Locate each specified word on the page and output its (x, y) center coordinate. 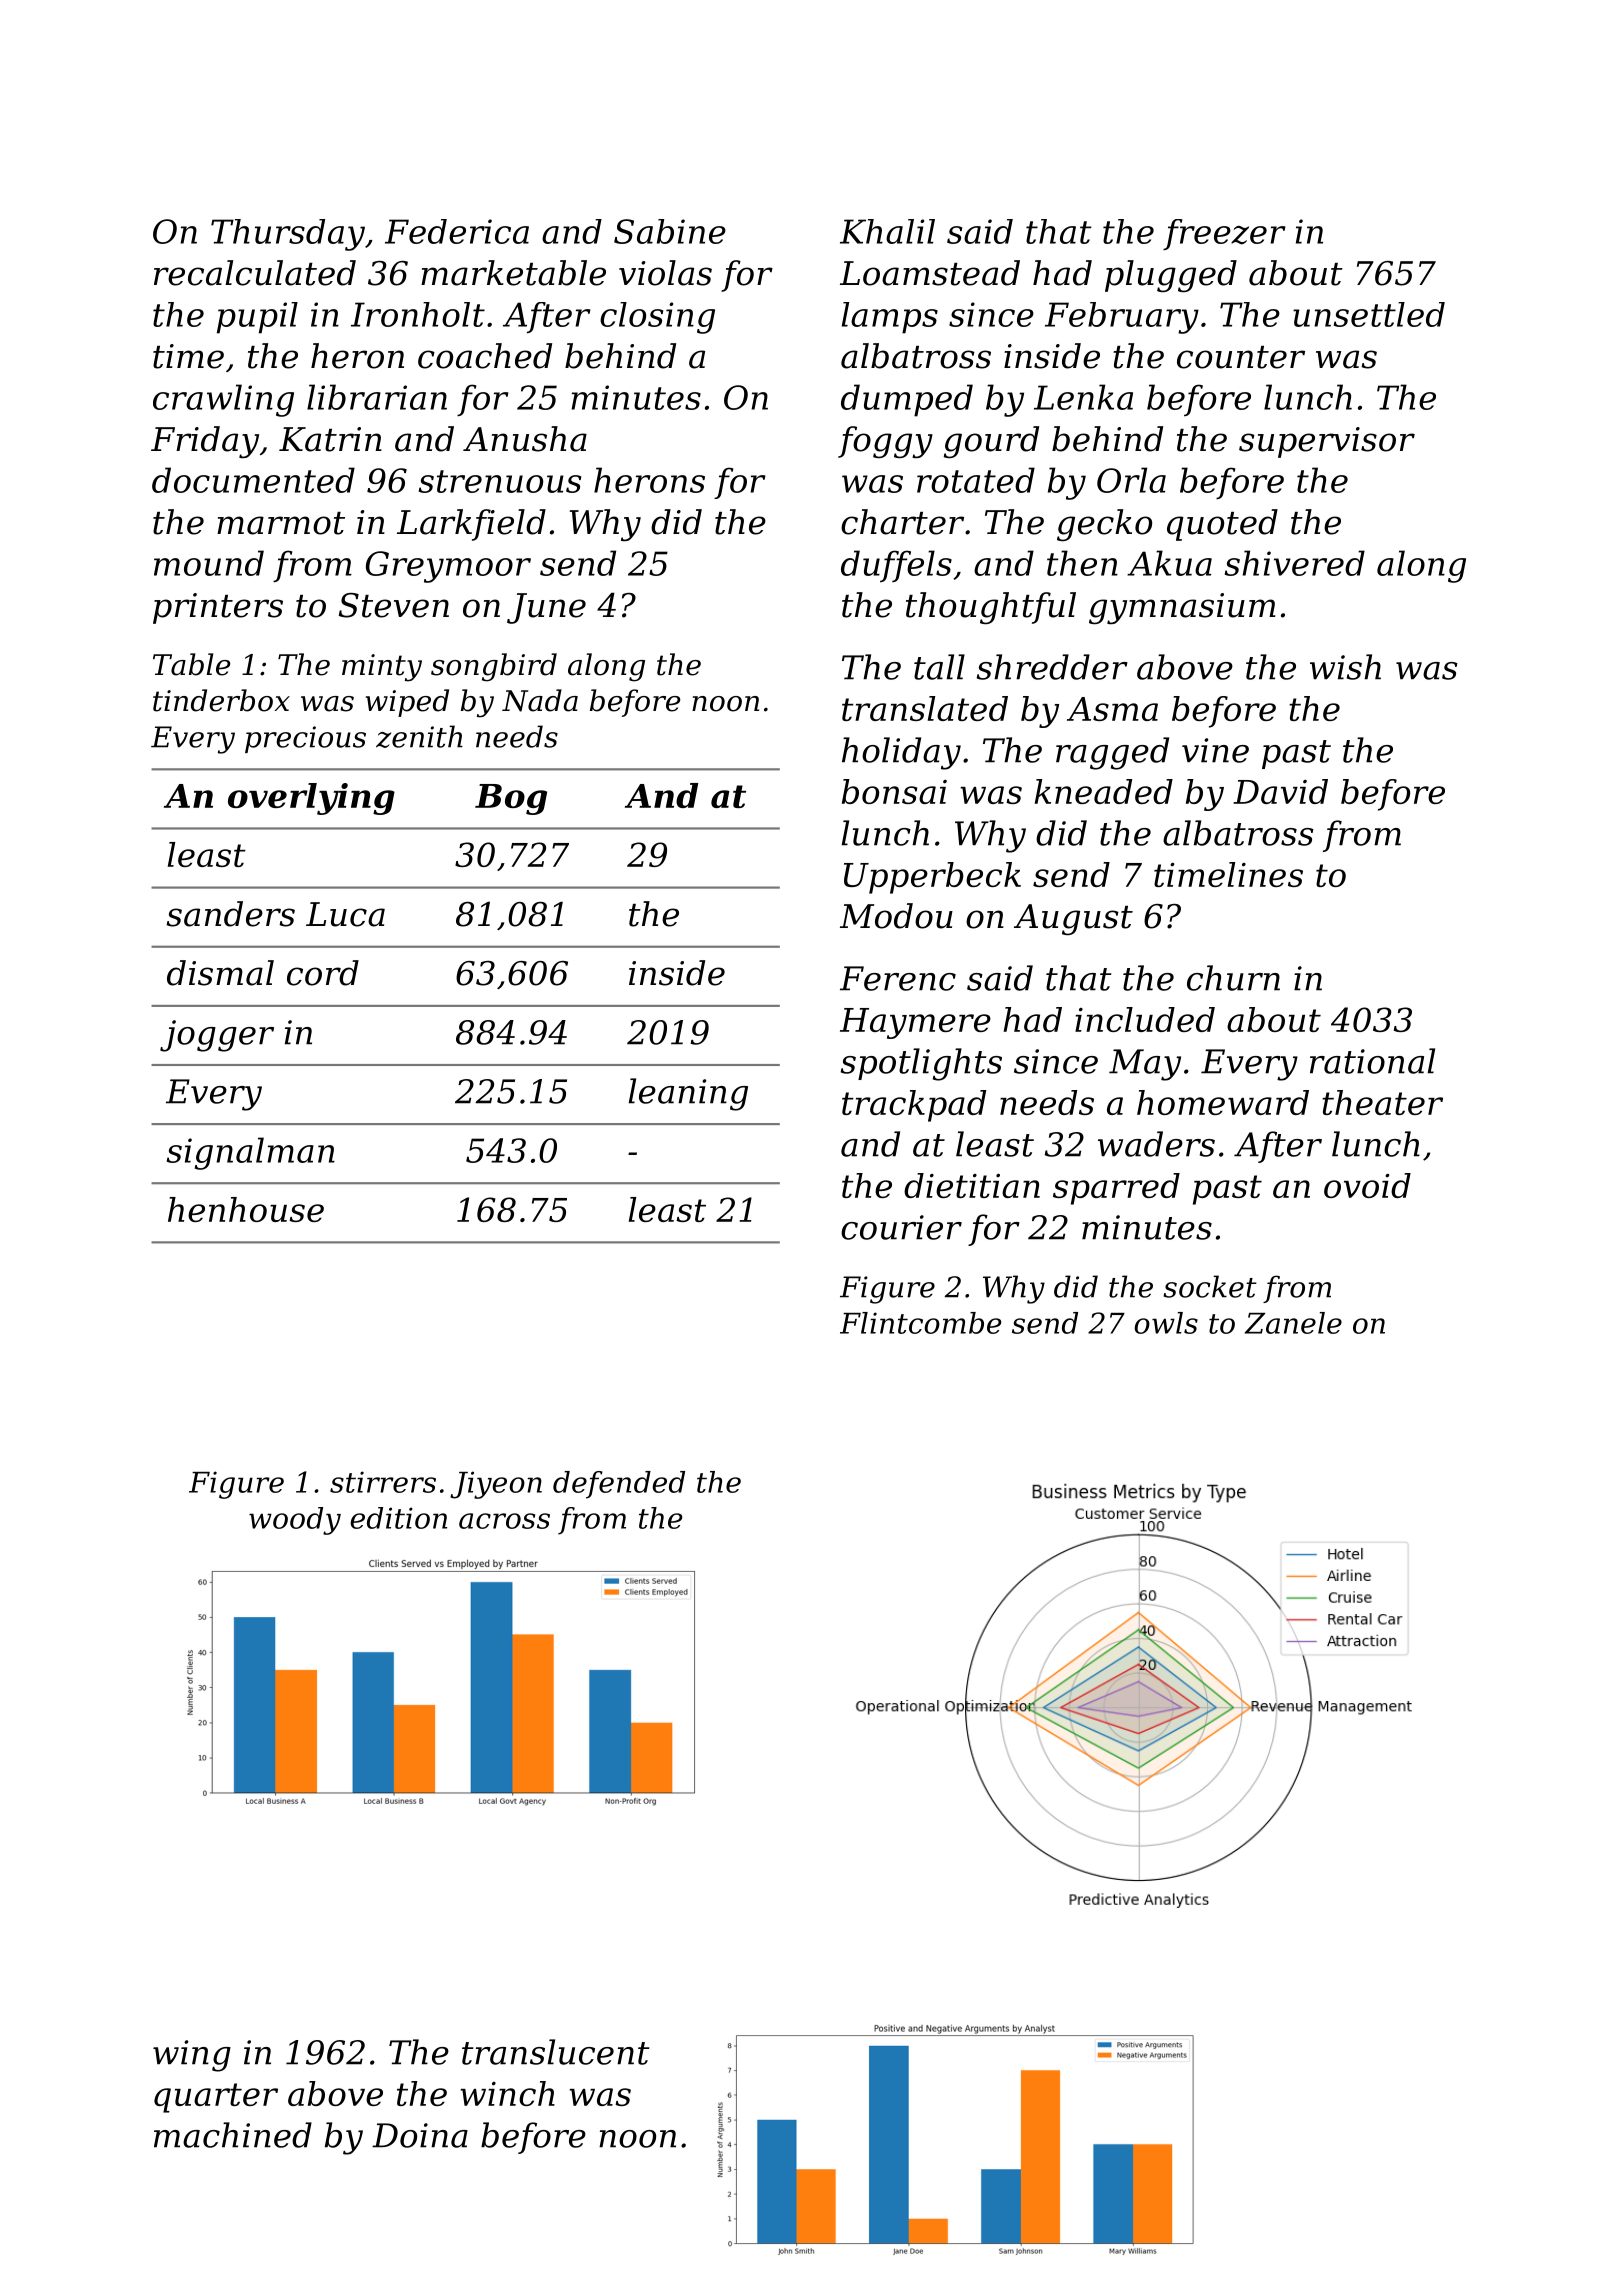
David (1280, 791)
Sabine (670, 231)
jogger (217, 1036)
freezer (1224, 234)
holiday (901, 753)
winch (508, 2093)
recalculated (255, 273)
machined (233, 2135)
